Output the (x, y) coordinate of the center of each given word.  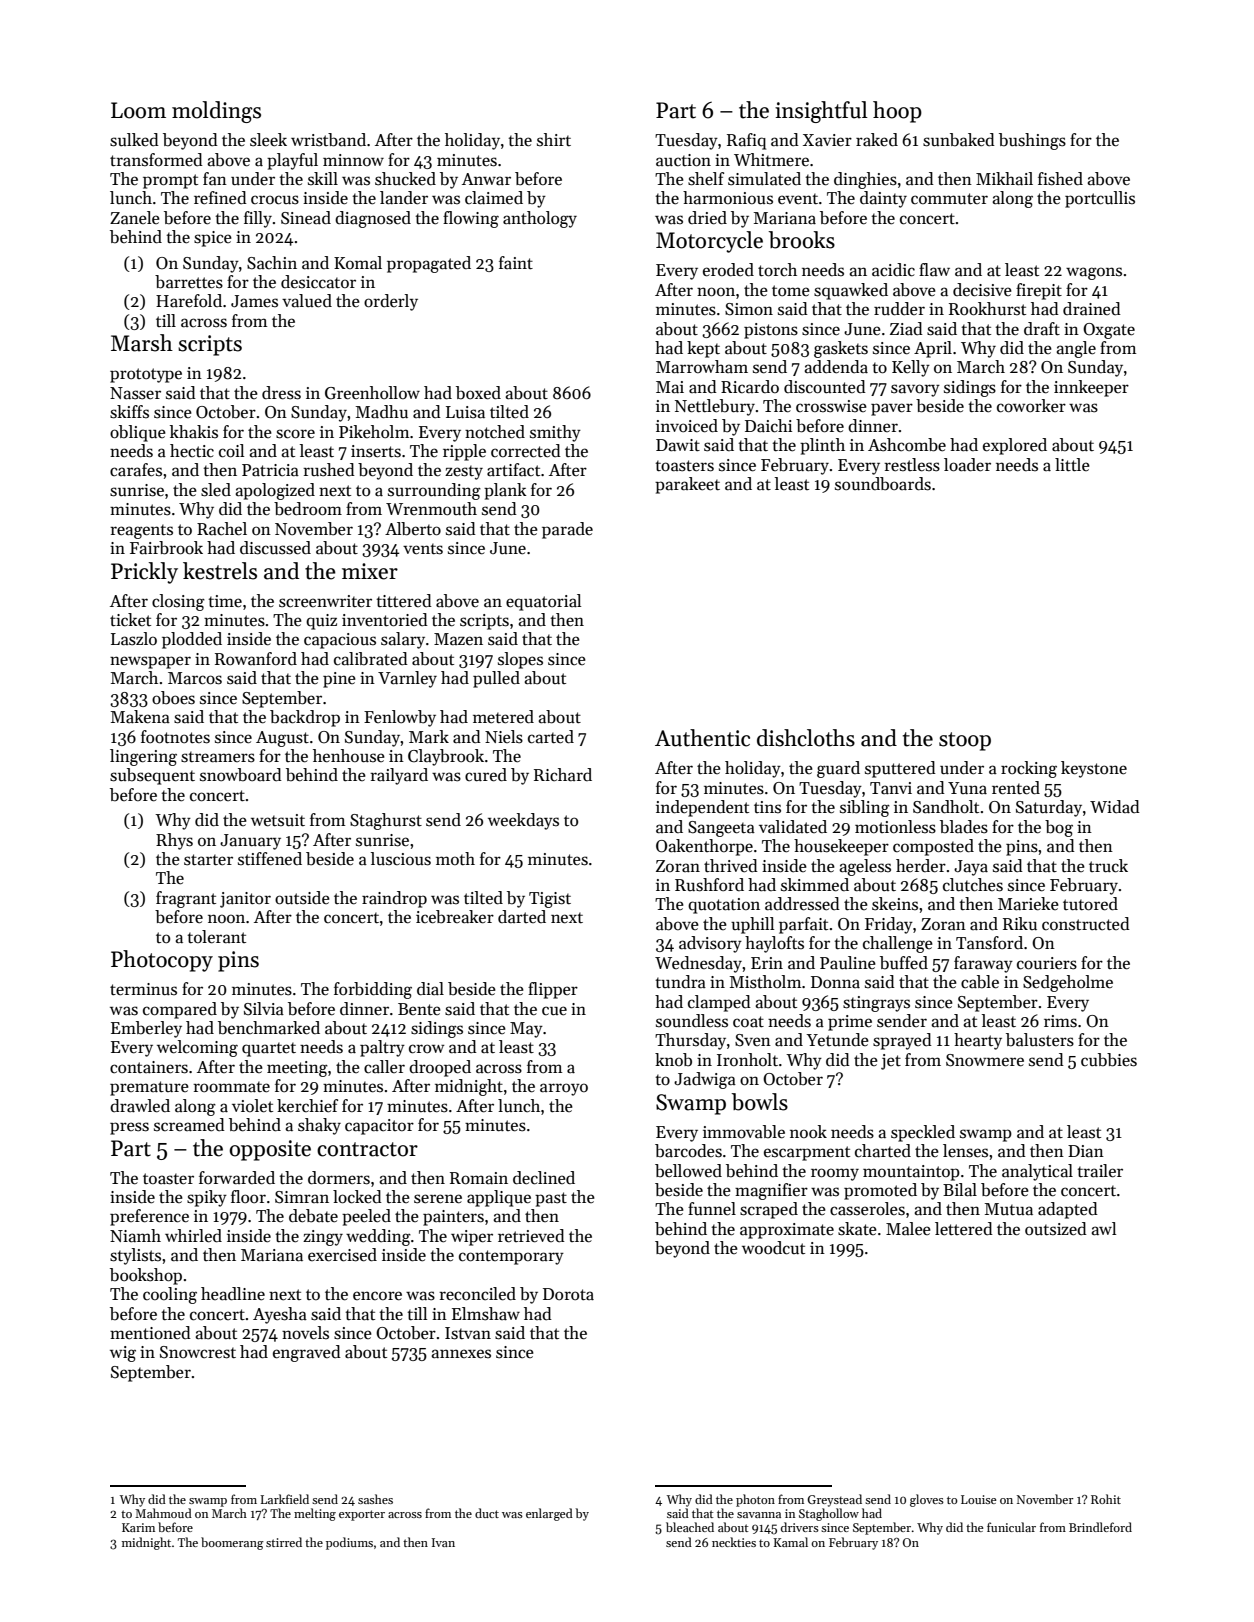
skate (857, 1229)
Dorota (568, 1294)
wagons (1094, 273)
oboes (173, 698)
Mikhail (1004, 179)
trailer (1100, 1171)
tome (791, 290)
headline (233, 1294)
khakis (194, 432)
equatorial (543, 602)
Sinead (306, 218)
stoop (965, 741)
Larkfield (284, 1499)
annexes (461, 1354)
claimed (494, 198)
